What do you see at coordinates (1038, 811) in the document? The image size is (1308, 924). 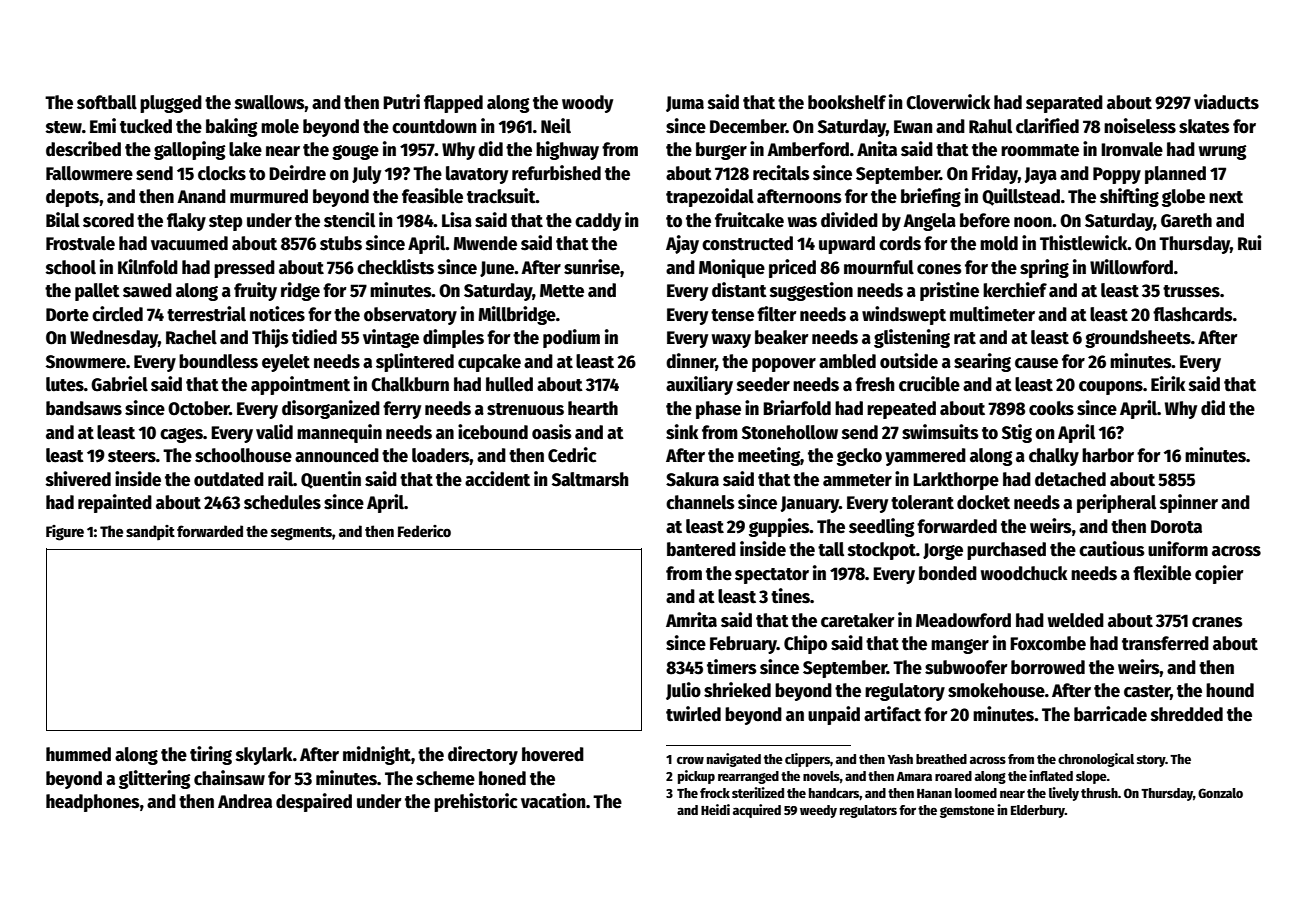 I see `Elderbury` at bounding box center [1038, 811].
